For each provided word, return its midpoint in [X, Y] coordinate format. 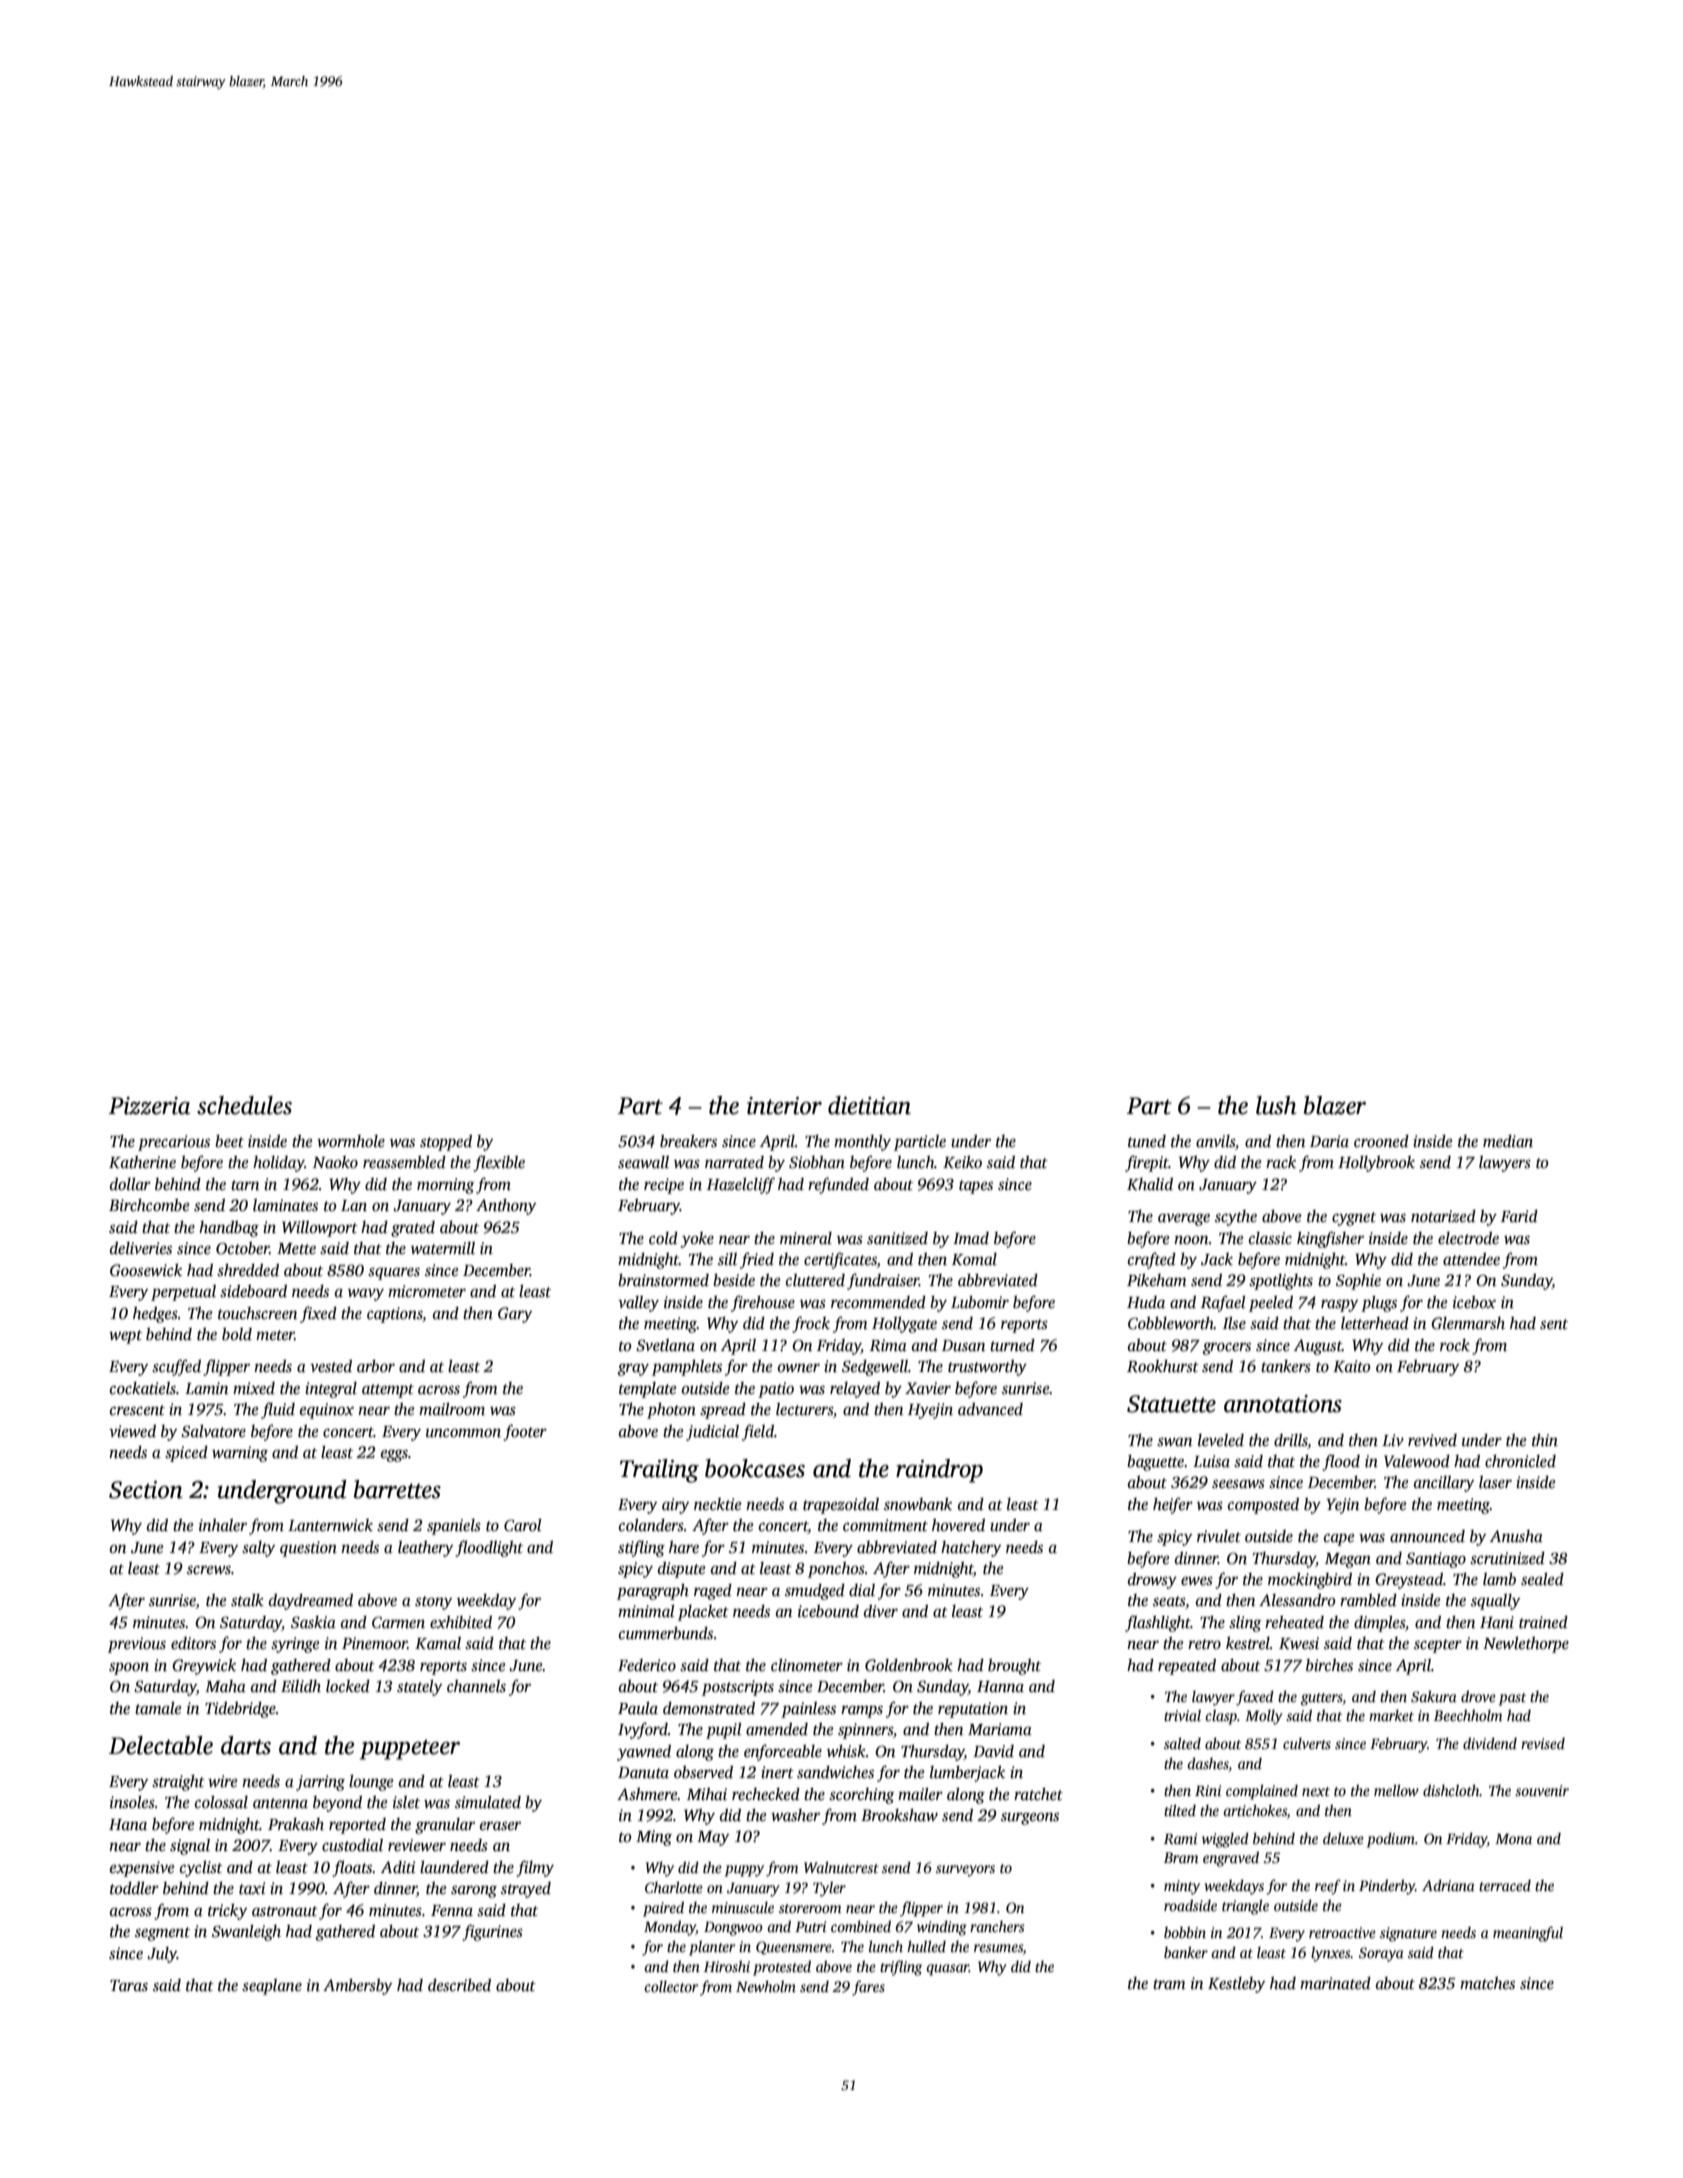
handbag [229, 1229]
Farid [1519, 1216]
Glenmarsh [1468, 1323]
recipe [664, 1186]
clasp [1221, 1717]
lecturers [804, 1409]
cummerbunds [666, 1633]
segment [162, 1934]
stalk [247, 1600]
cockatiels [143, 1388]
